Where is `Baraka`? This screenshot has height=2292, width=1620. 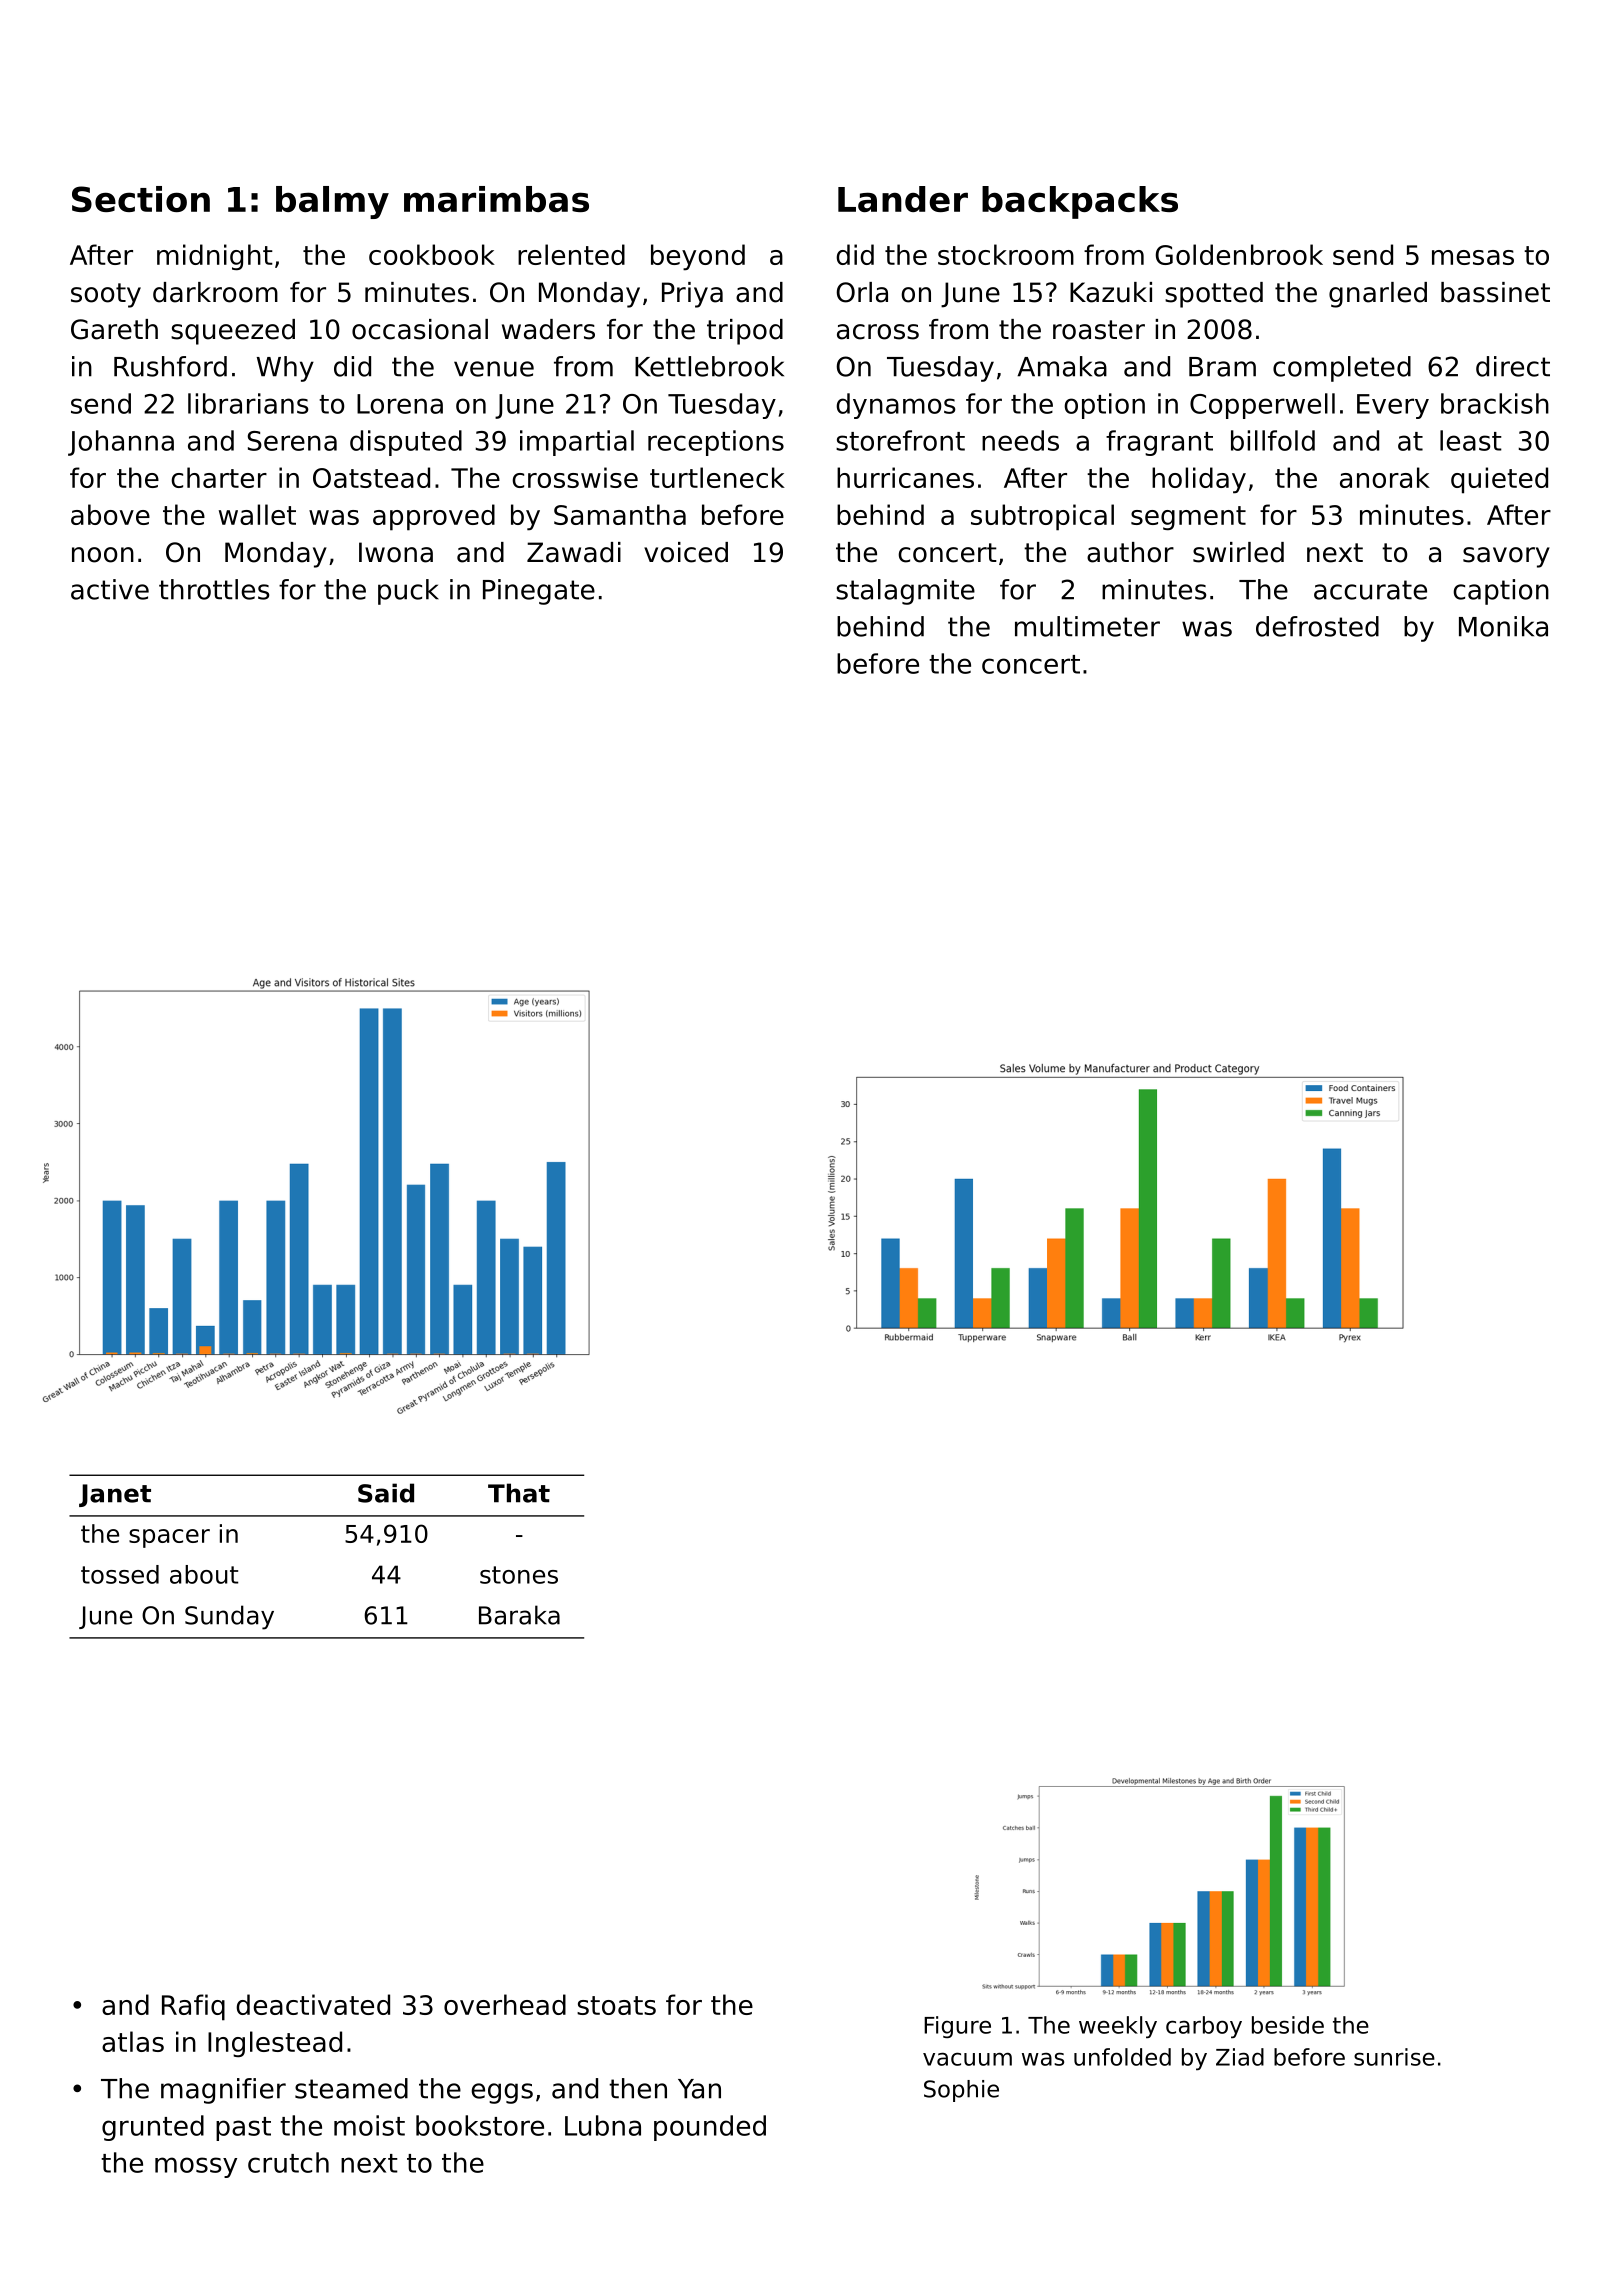
Baraka is located at coordinates (519, 1615).
